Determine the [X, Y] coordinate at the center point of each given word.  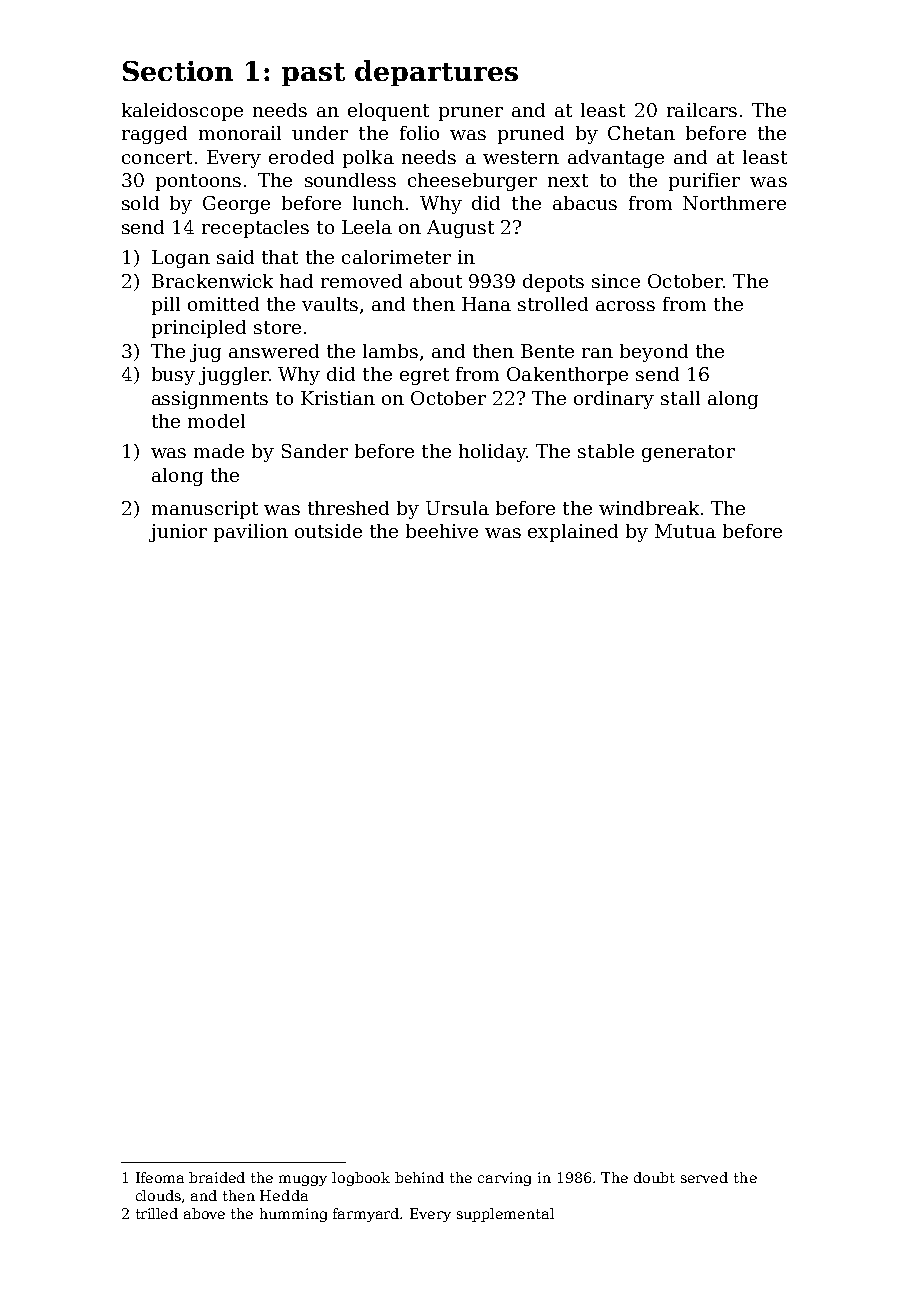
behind [419, 1177]
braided [217, 1177]
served [704, 1177]
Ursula [457, 508]
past [313, 74]
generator [688, 453]
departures [436, 73]
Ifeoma [160, 1177]
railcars [702, 110]
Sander [315, 451]
